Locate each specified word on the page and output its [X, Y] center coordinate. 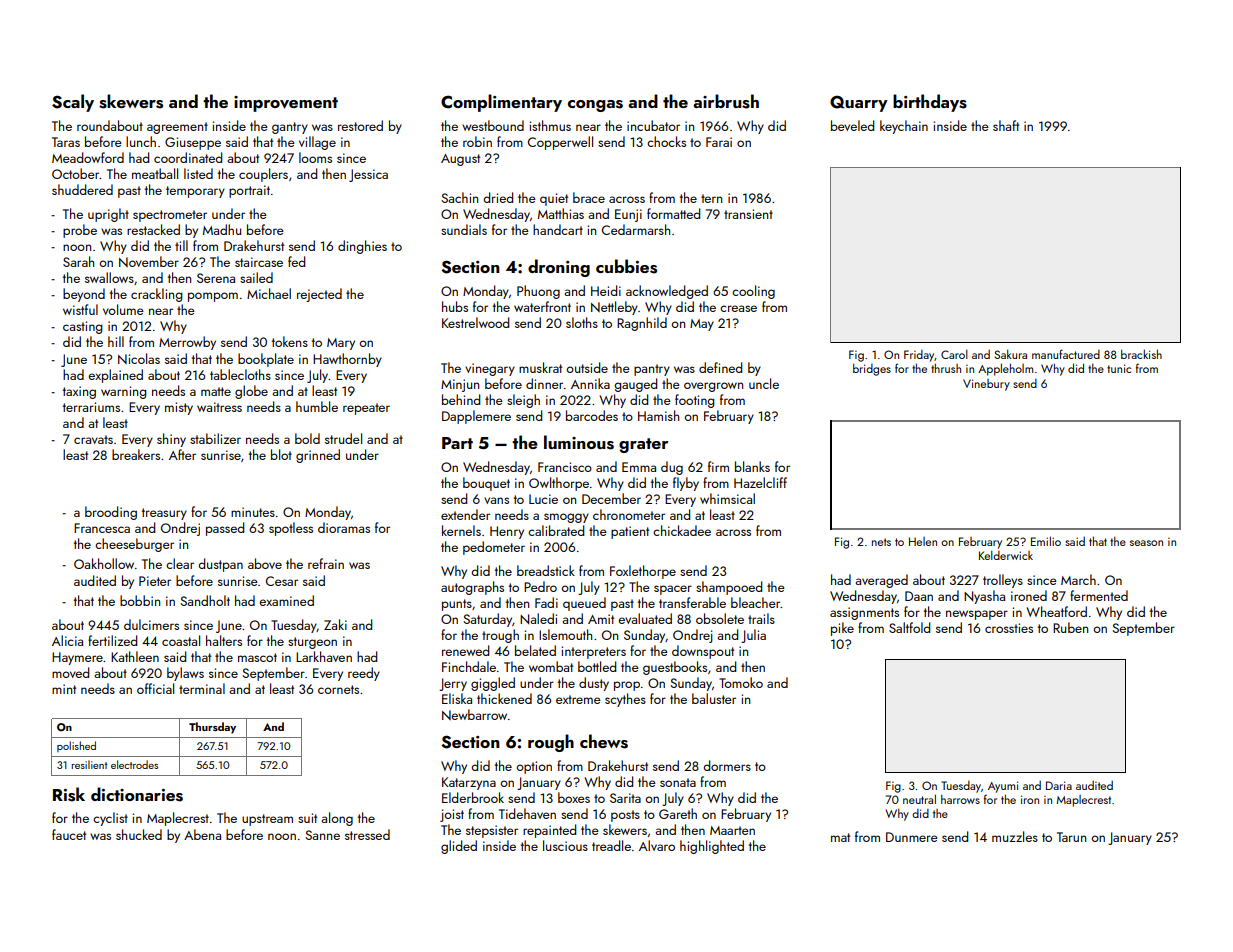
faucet [69, 834]
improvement [286, 104]
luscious [565, 845]
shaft [1006, 125]
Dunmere [912, 837]
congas [595, 106]
